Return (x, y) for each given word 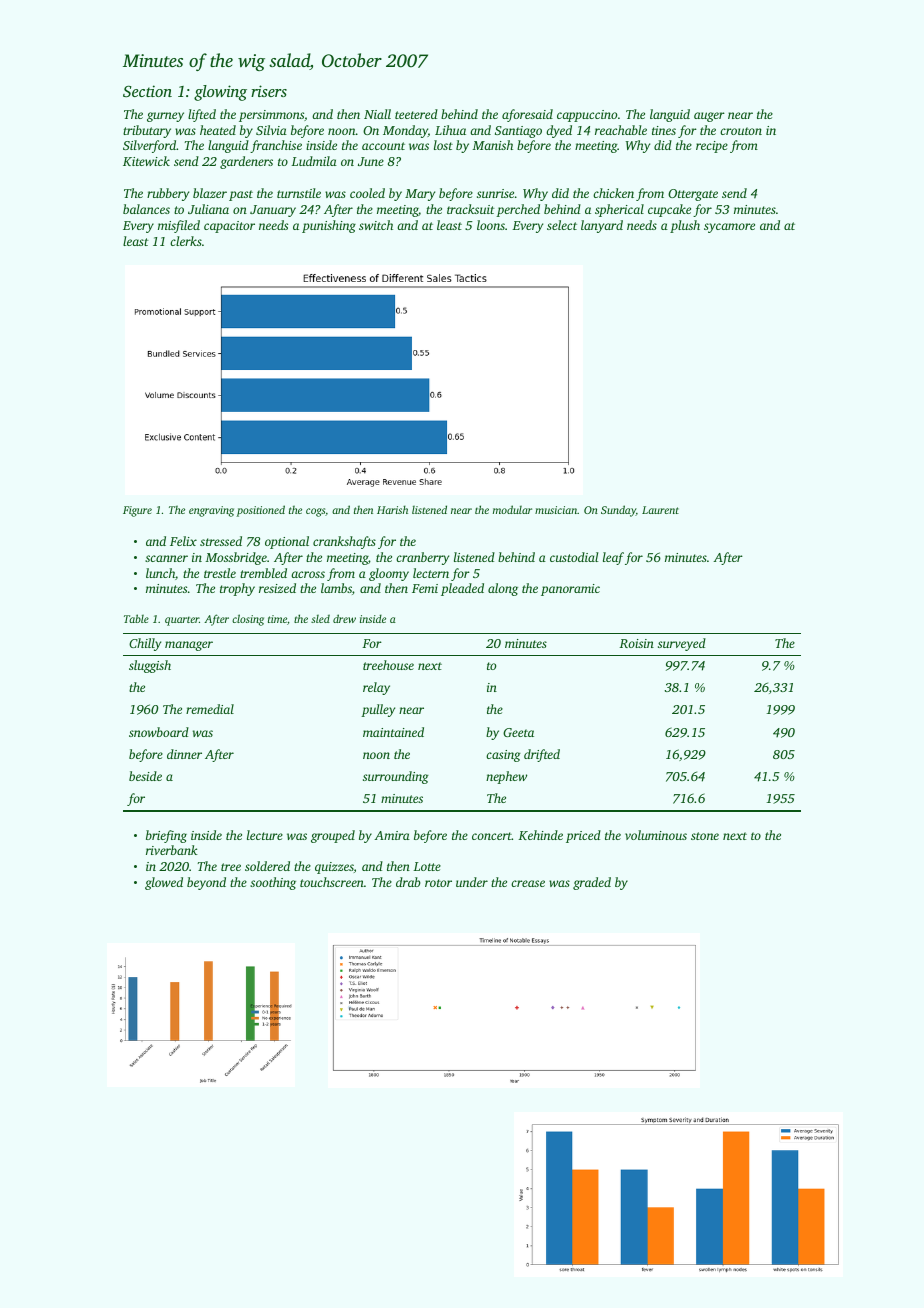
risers (269, 91)
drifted (542, 755)
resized (277, 588)
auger (709, 117)
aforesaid (527, 115)
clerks (186, 241)
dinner (184, 754)
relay (376, 688)
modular (512, 509)
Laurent (660, 510)
